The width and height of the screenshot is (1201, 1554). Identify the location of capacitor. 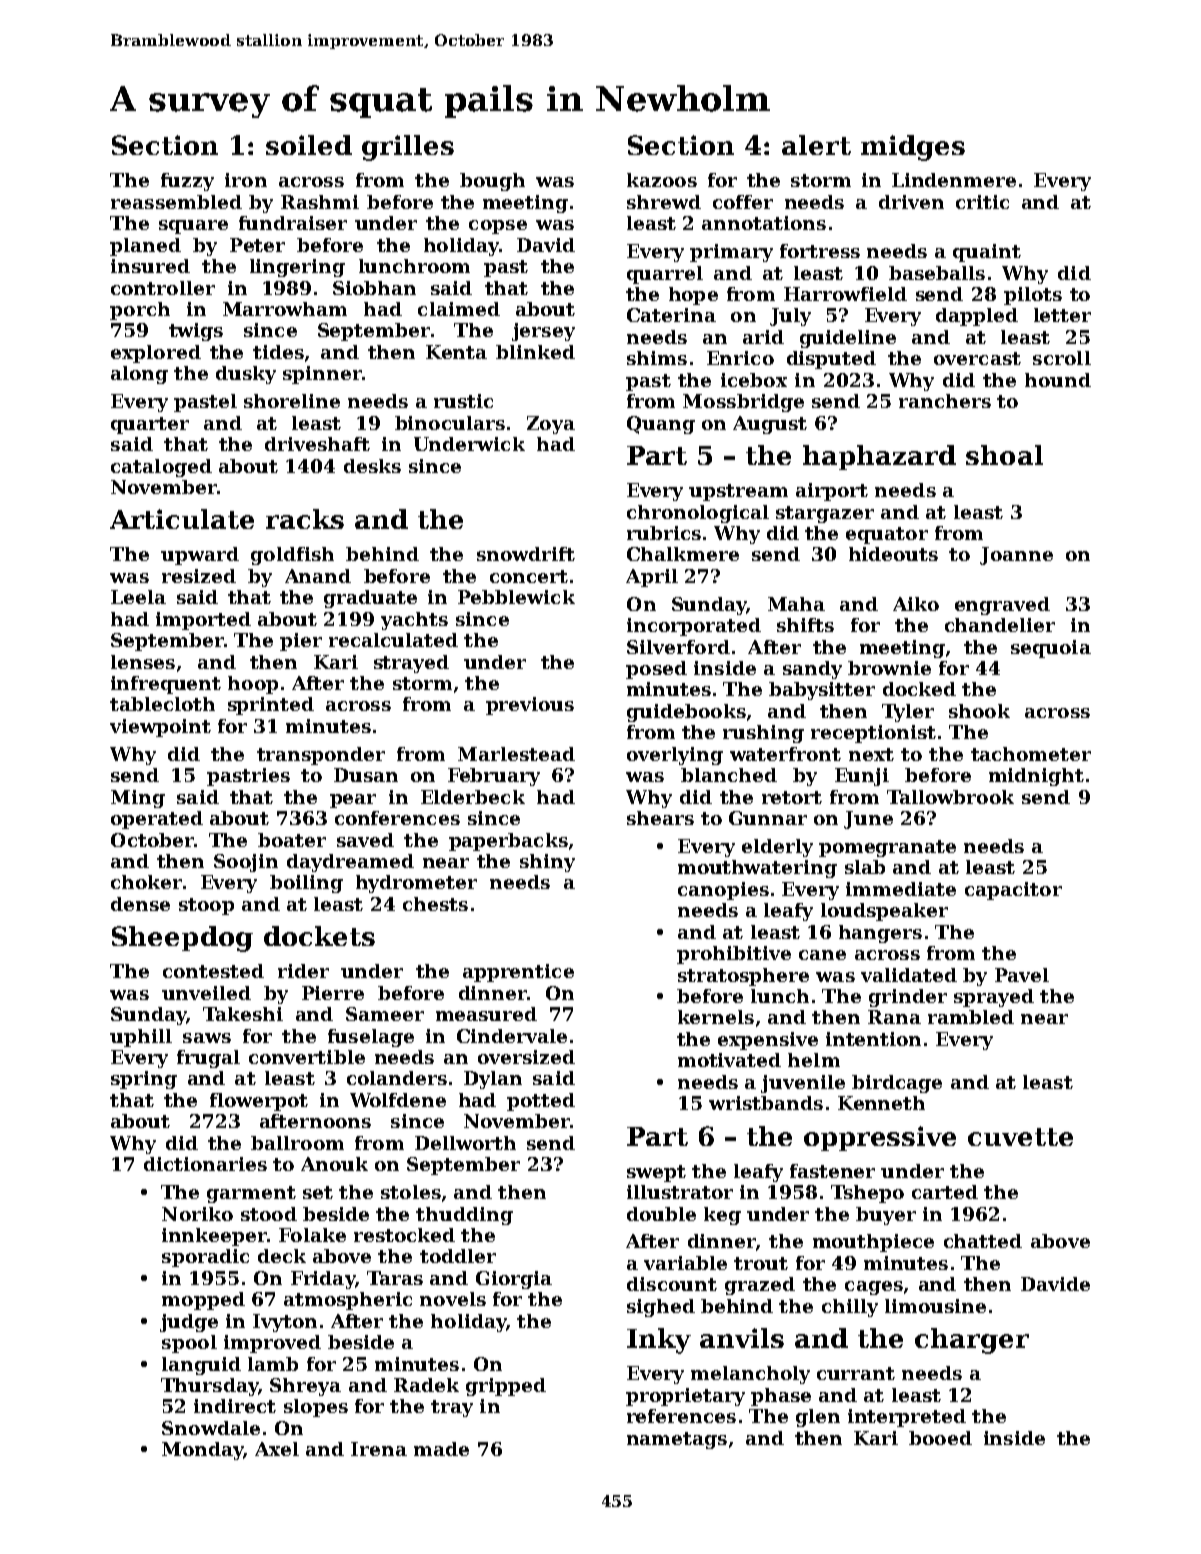
(1013, 891).
